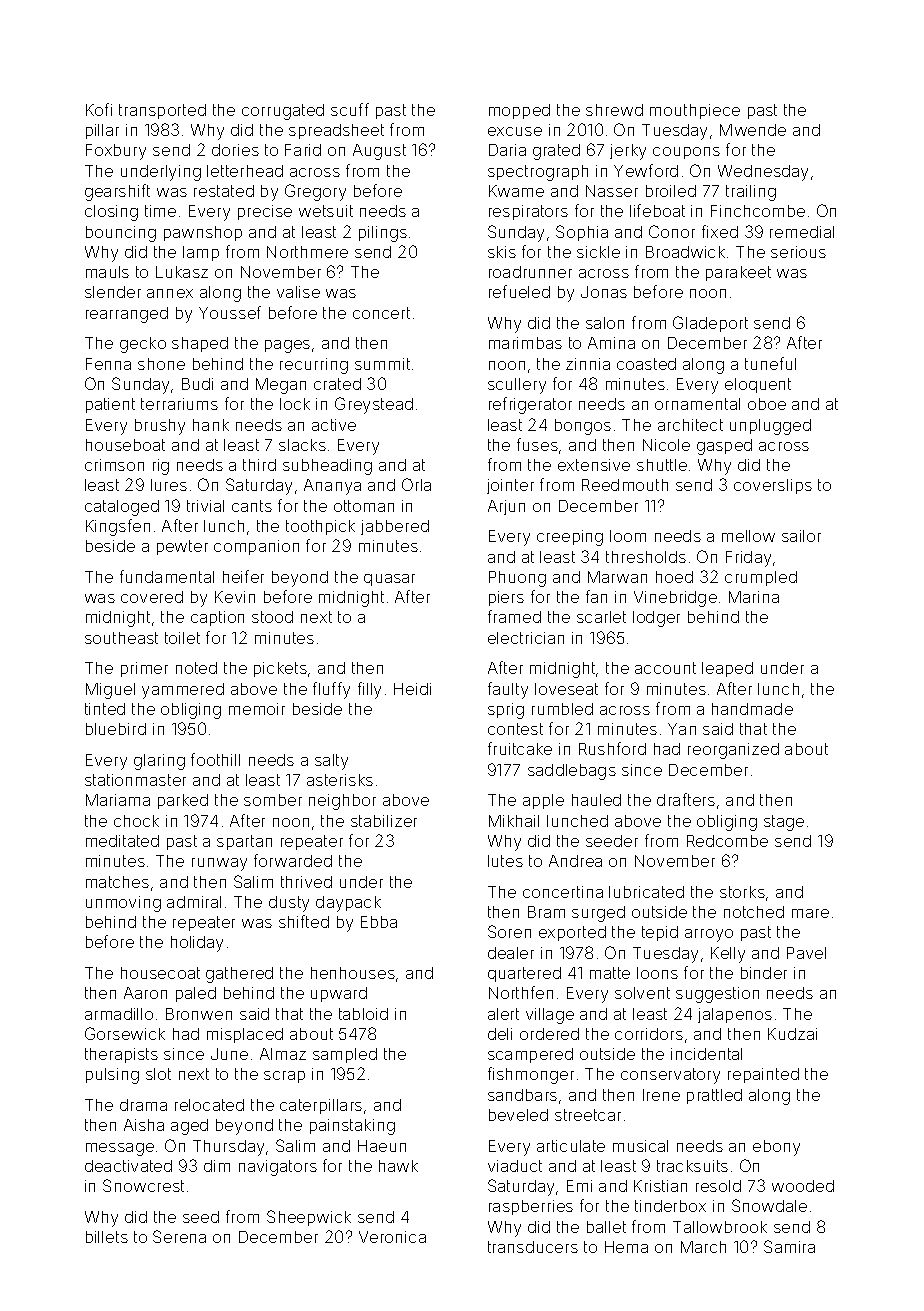  What do you see at coordinates (219, 864) in the image?
I see `runway` at bounding box center [219, 864].
